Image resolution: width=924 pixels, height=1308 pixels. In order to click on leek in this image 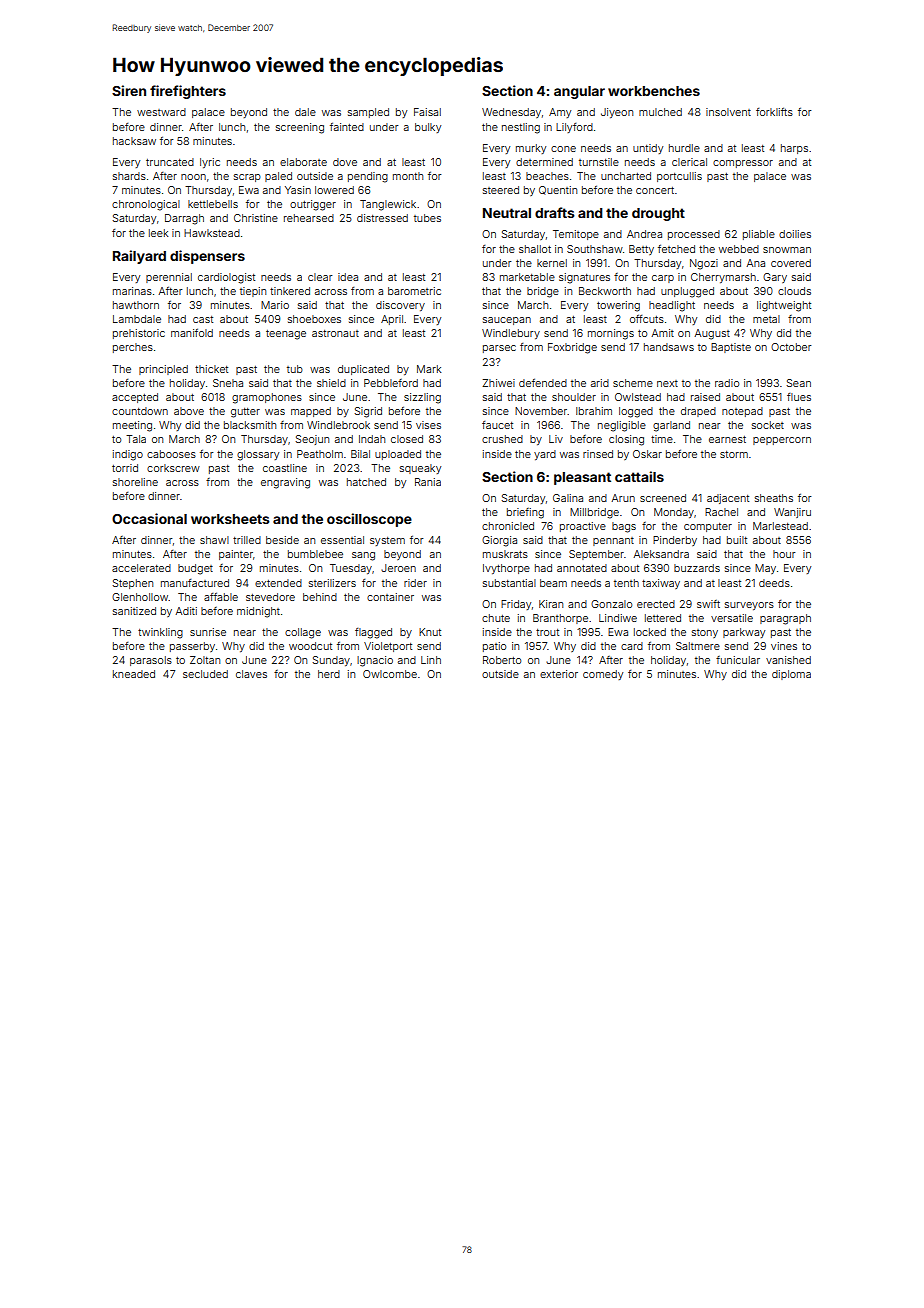, I will do `click(158, 233)`.
